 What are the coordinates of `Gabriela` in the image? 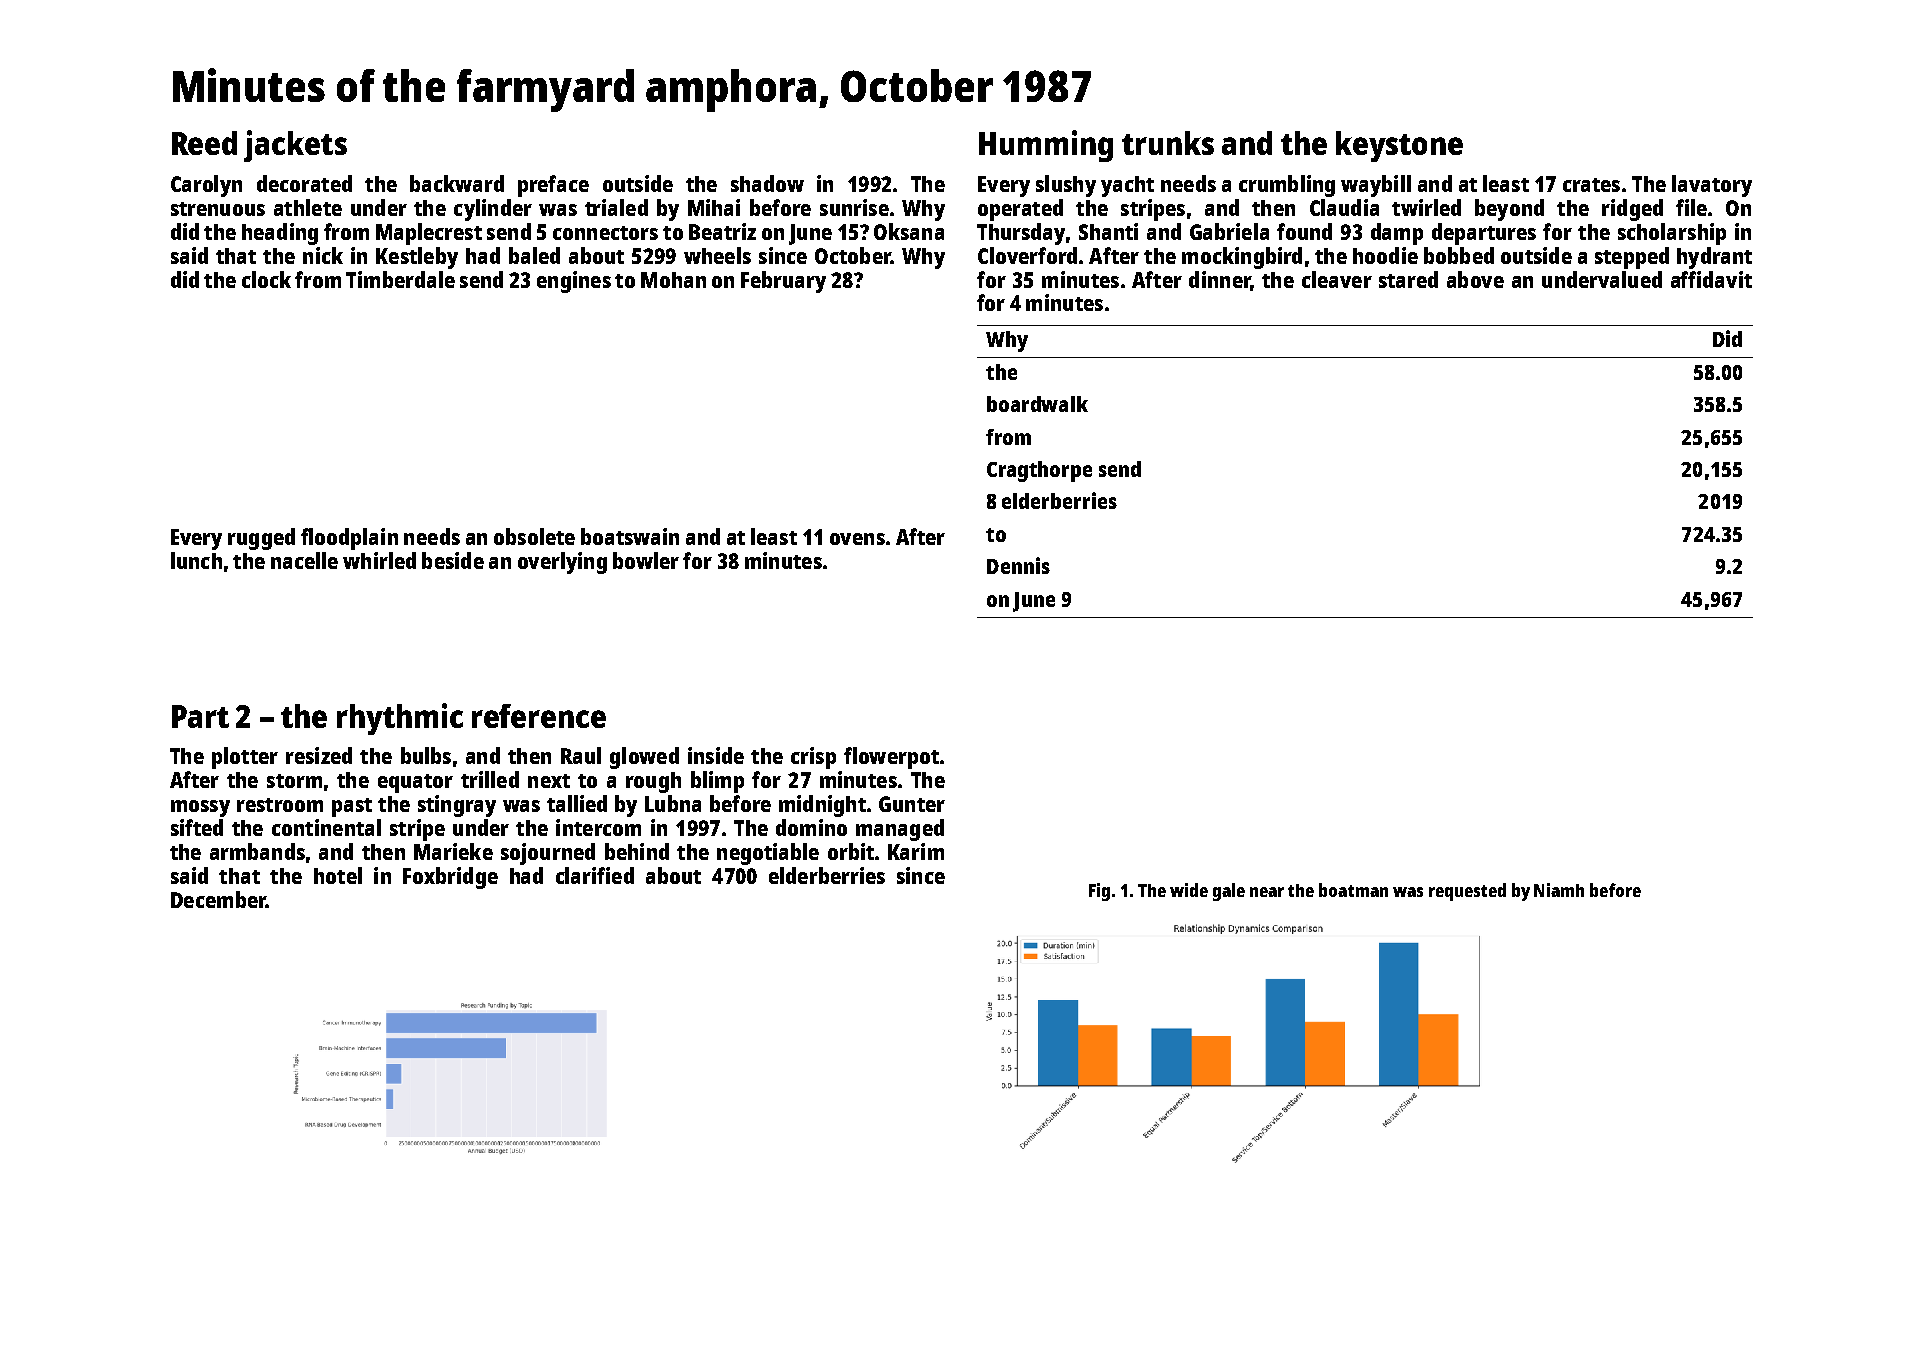 It's located at (1229, 231).
